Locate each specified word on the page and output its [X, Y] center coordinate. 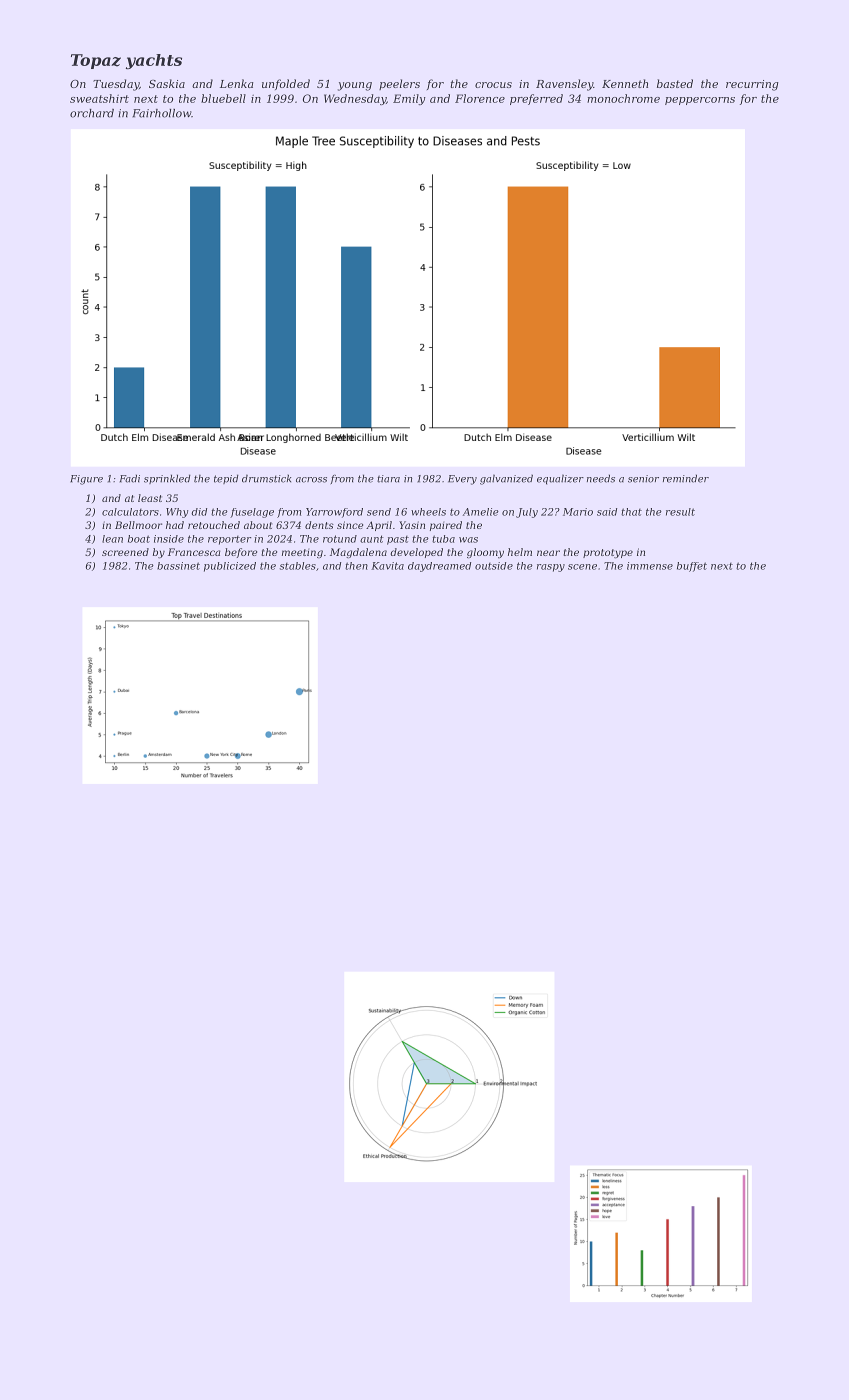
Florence [480, 98]
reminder [686, 478]
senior [643, 479]
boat [139, 539]
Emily [409, 99]
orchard [92, 113]
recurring [752, 85]
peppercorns [700, 101]
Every [462, 480]
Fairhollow [161, 113]
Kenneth [625, 83]
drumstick [266, 478]
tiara [388, 479]
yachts [154, 61]
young [355, 86]
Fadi [130, 478]
